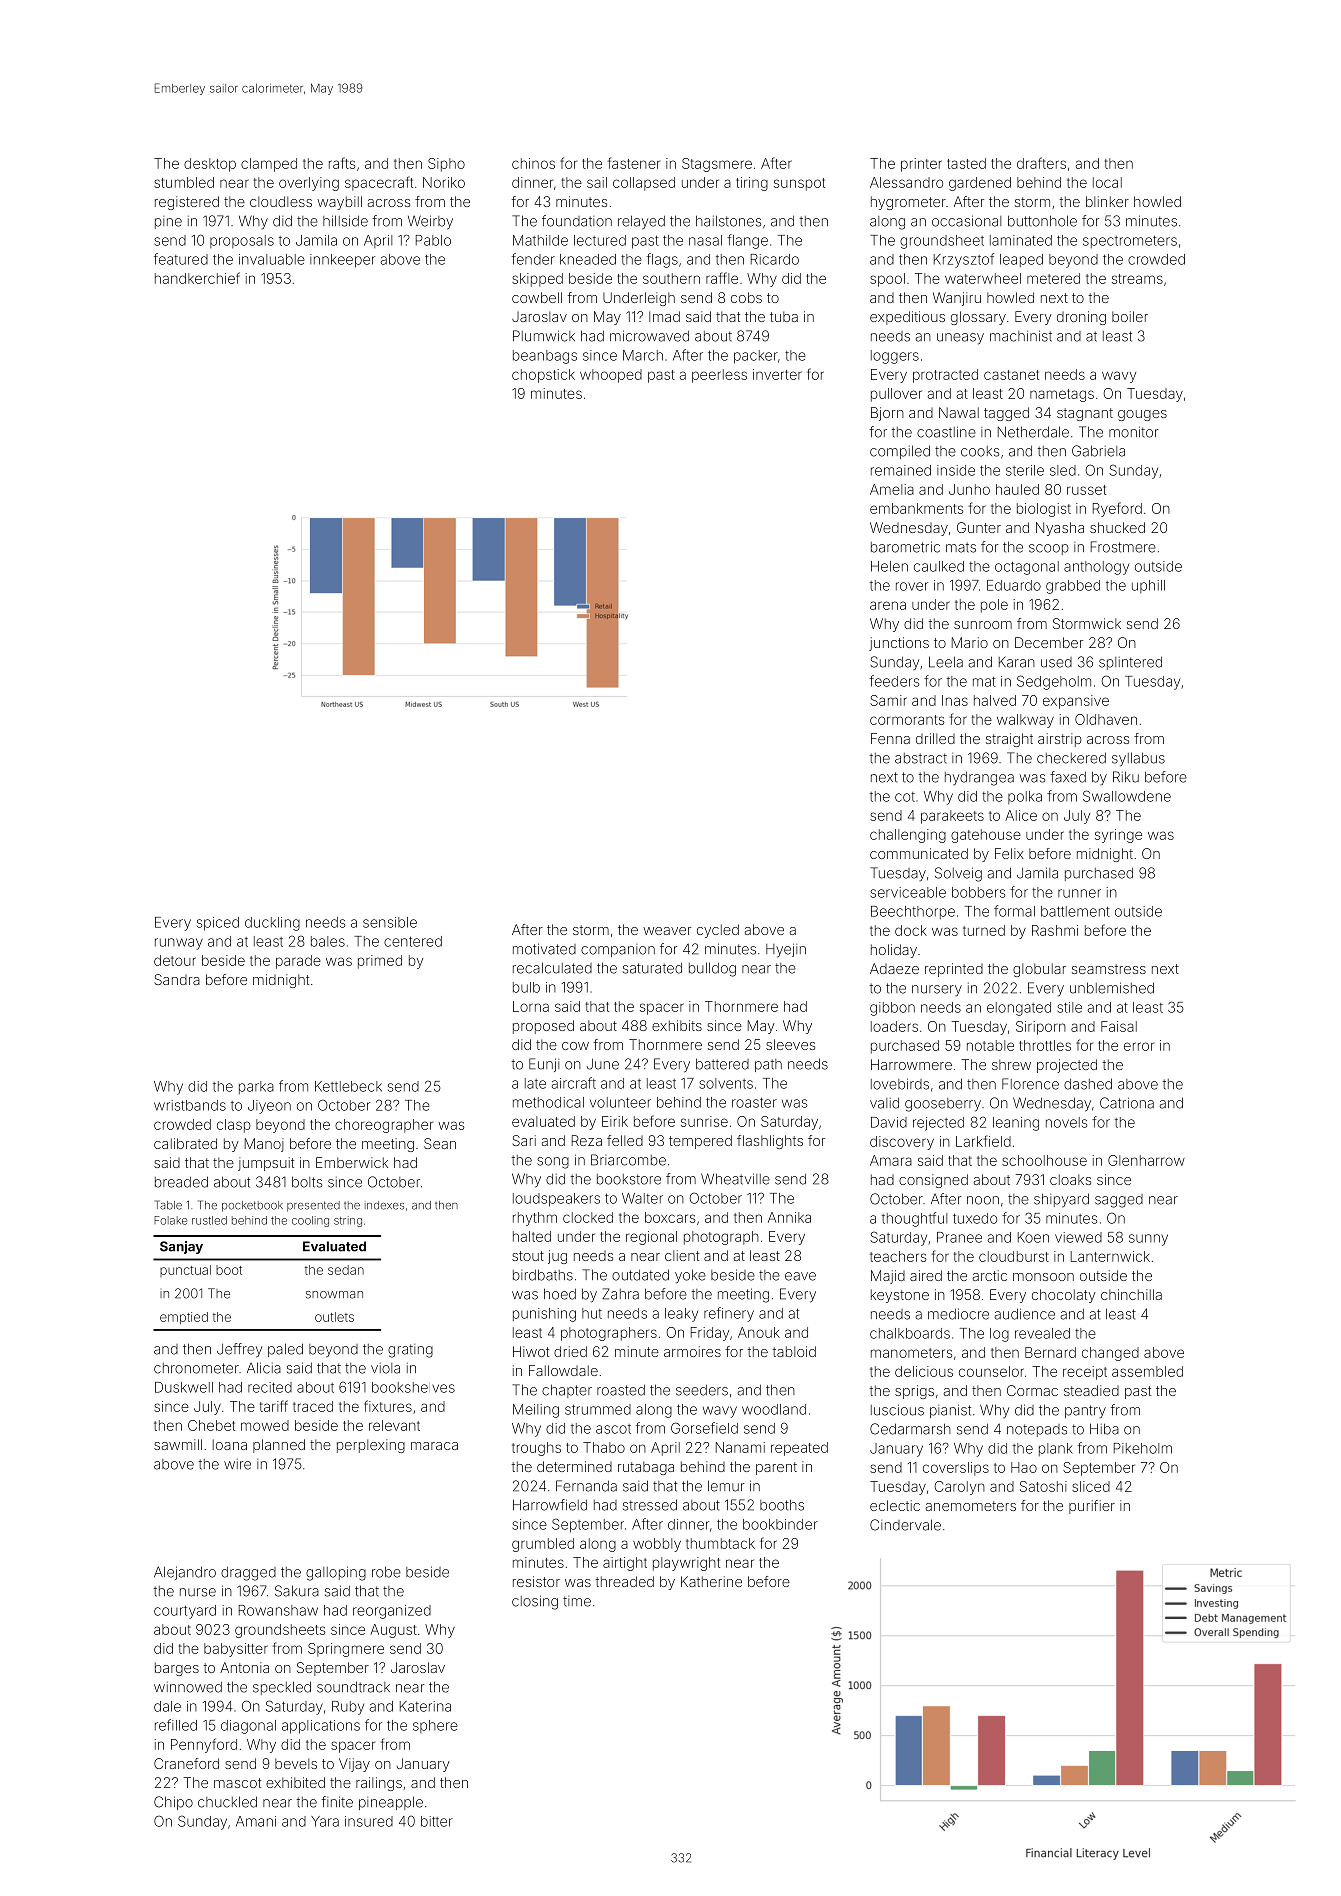 This document has width=1341, height=1896. Describe the element at coordinates (533, 163) in the document. I see `chinos` at that location.
